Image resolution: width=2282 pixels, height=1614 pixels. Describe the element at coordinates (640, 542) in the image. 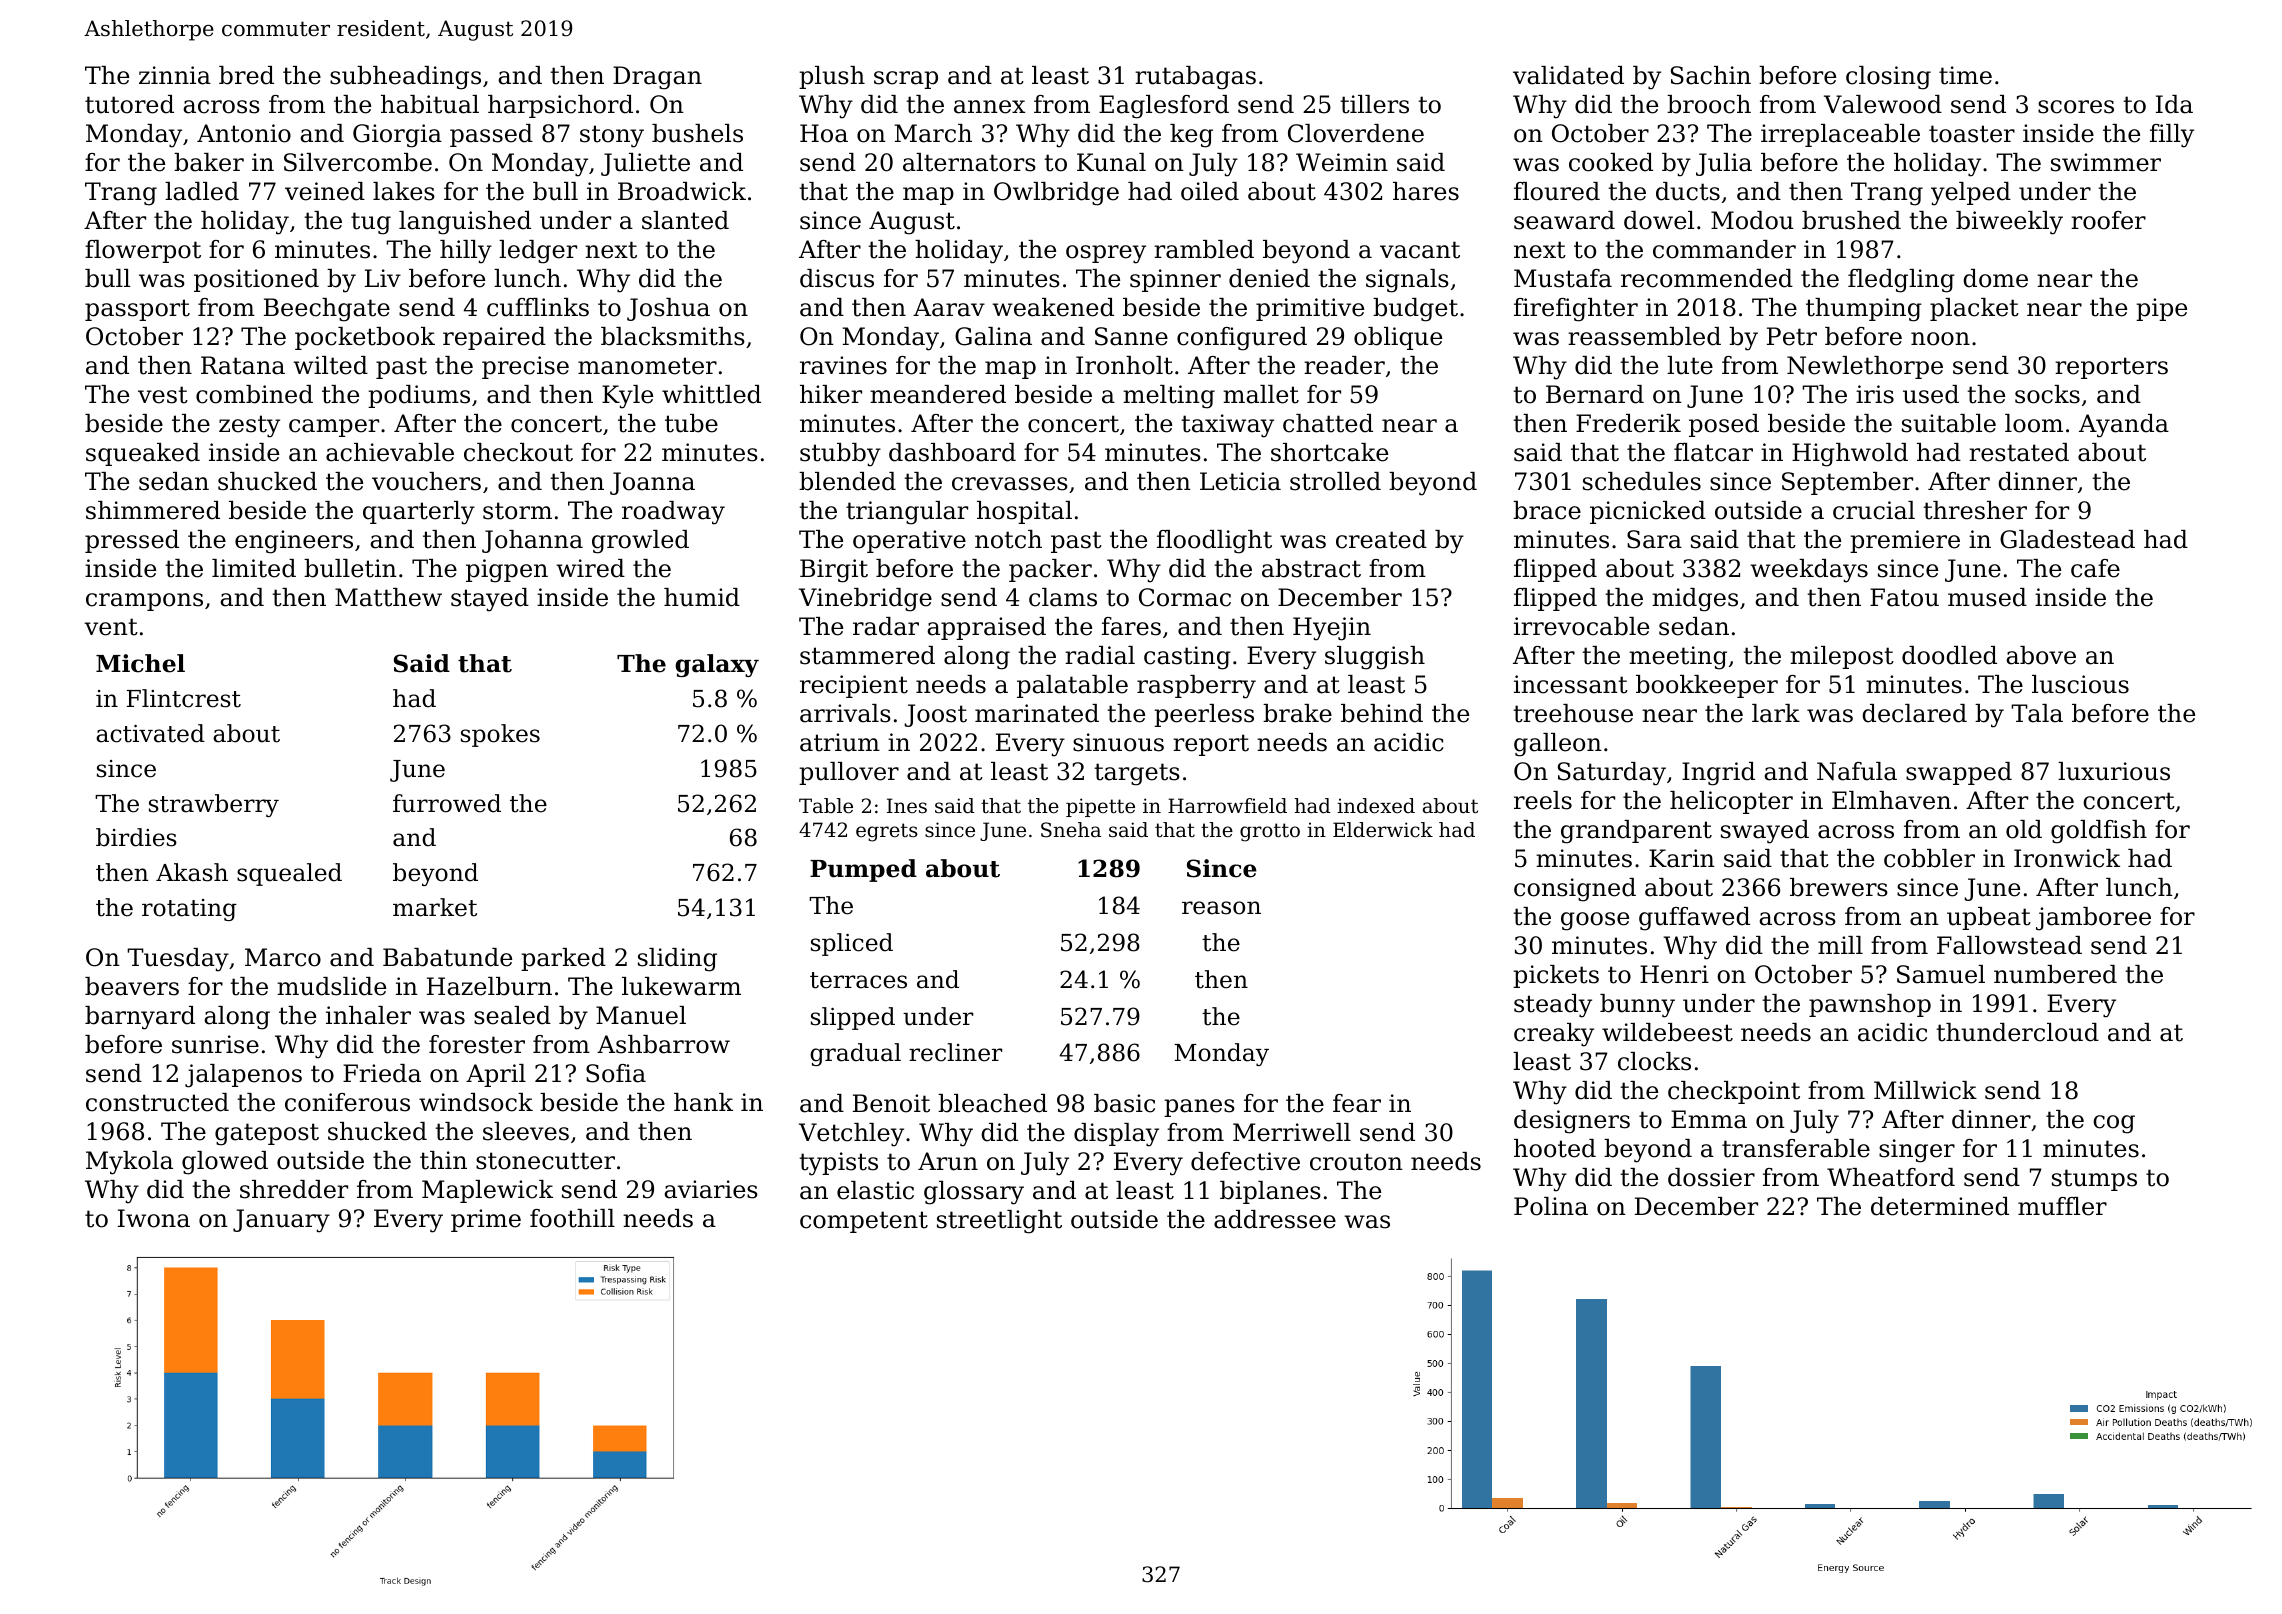

I see `growled` at that location.
